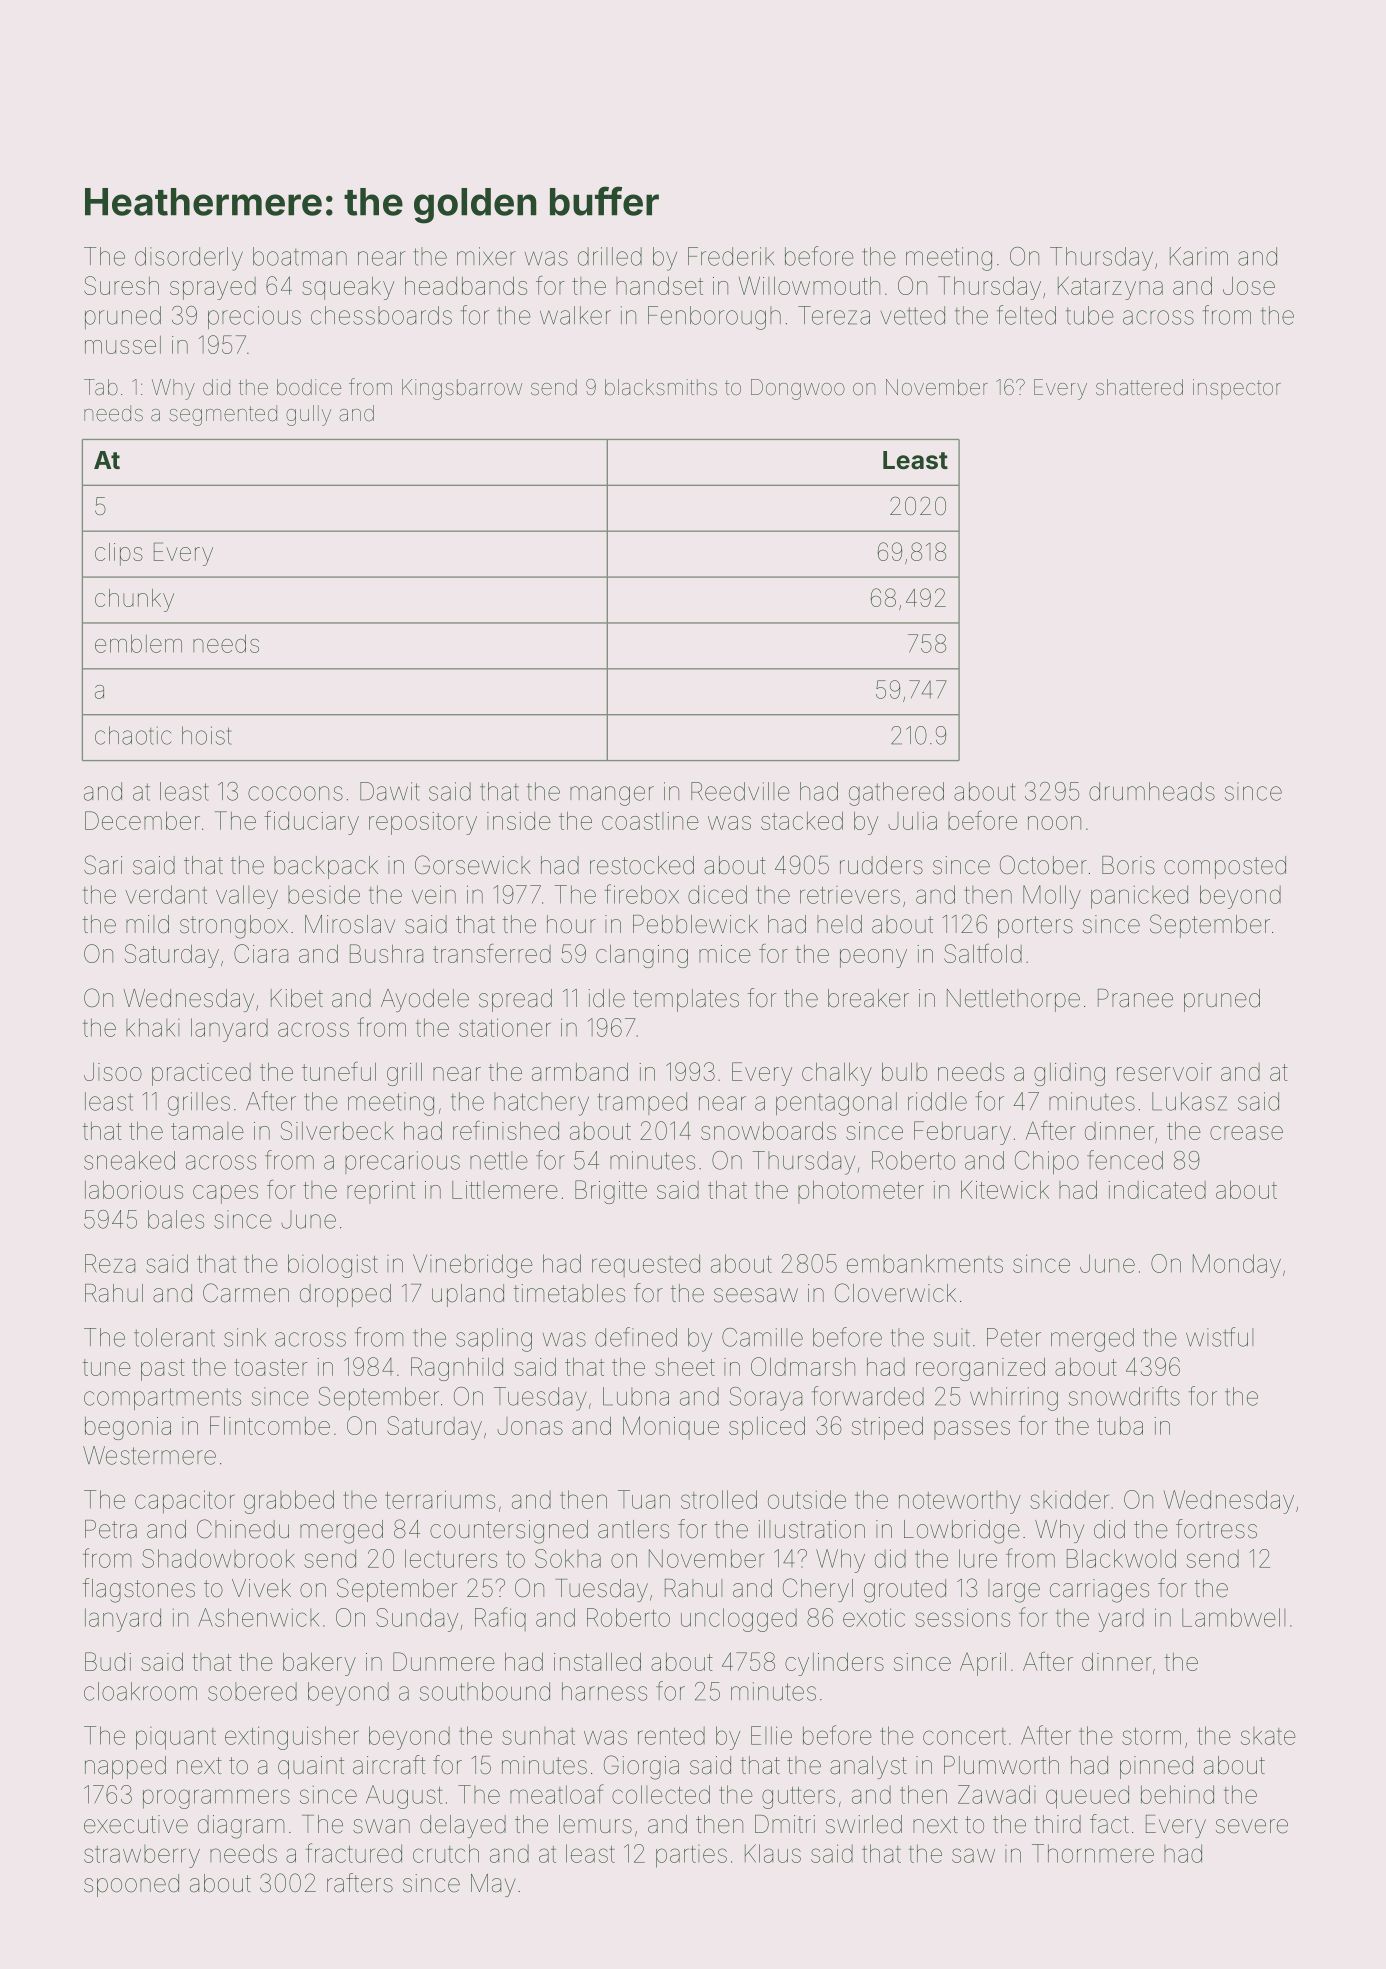  What do you see at coordinates (254, 317) in the image?
I see `precious` at bounding box center [254, 317].
